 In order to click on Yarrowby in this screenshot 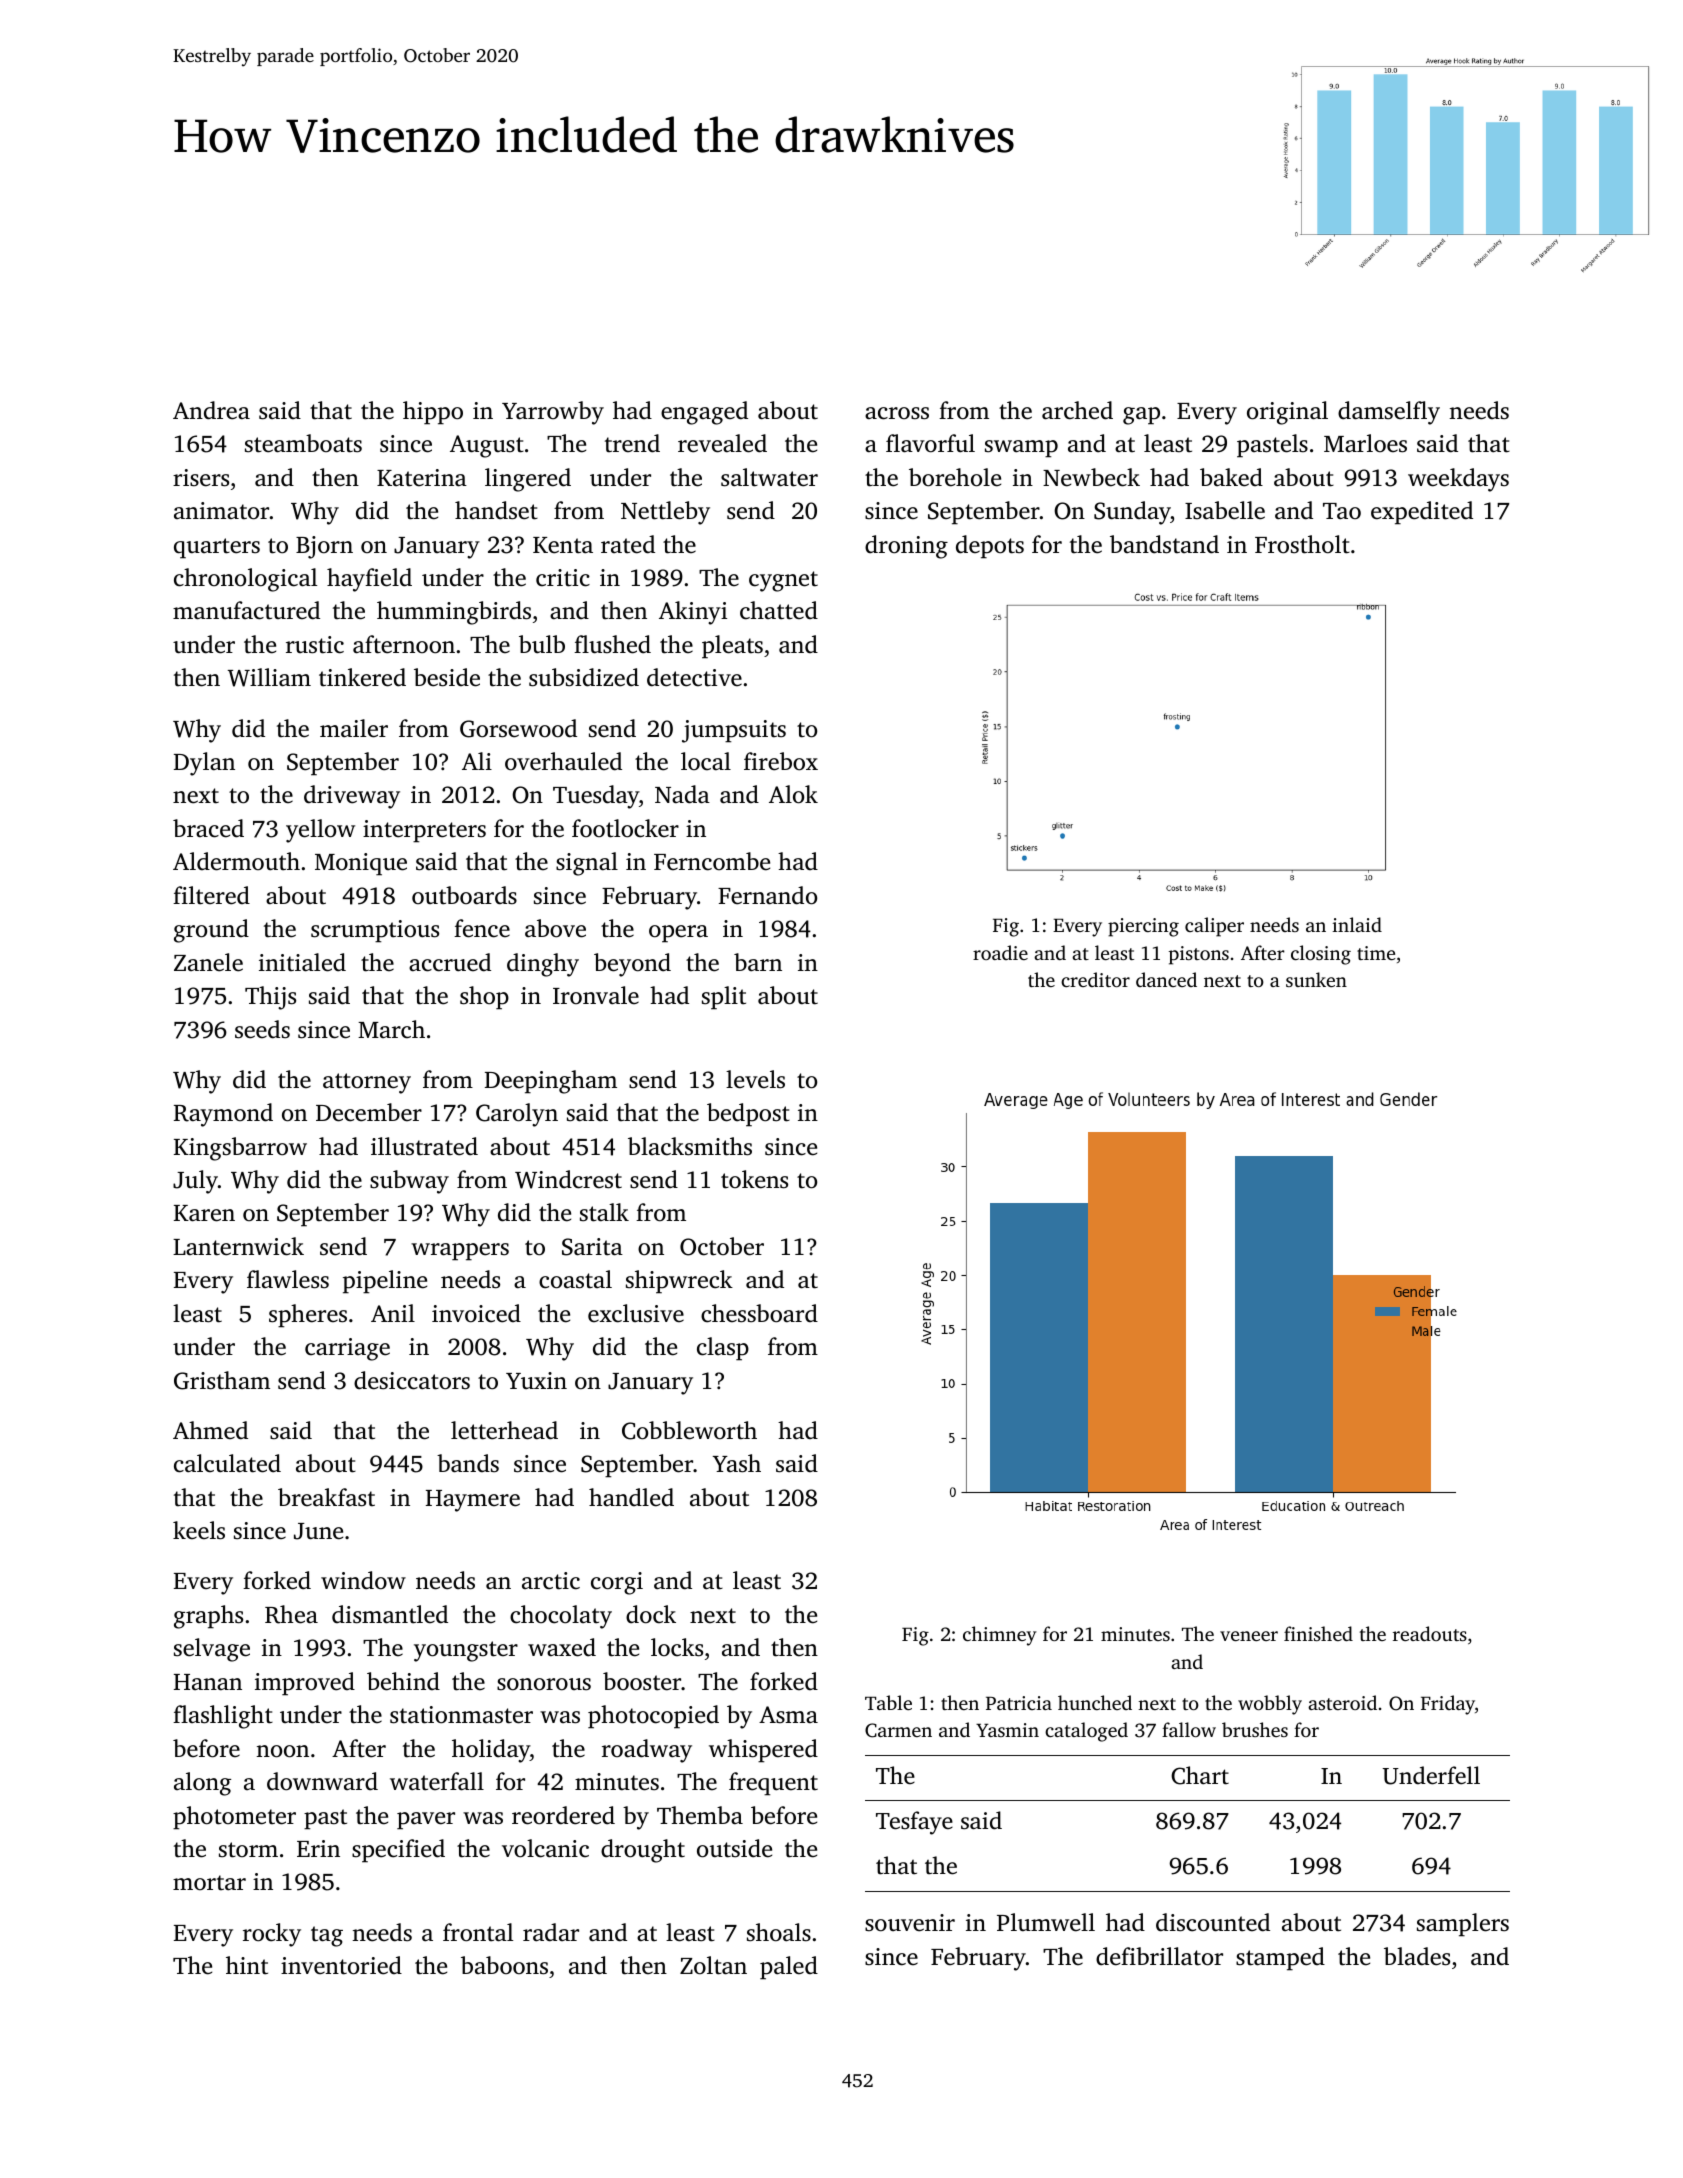, I will do `click(553, 413)`.
